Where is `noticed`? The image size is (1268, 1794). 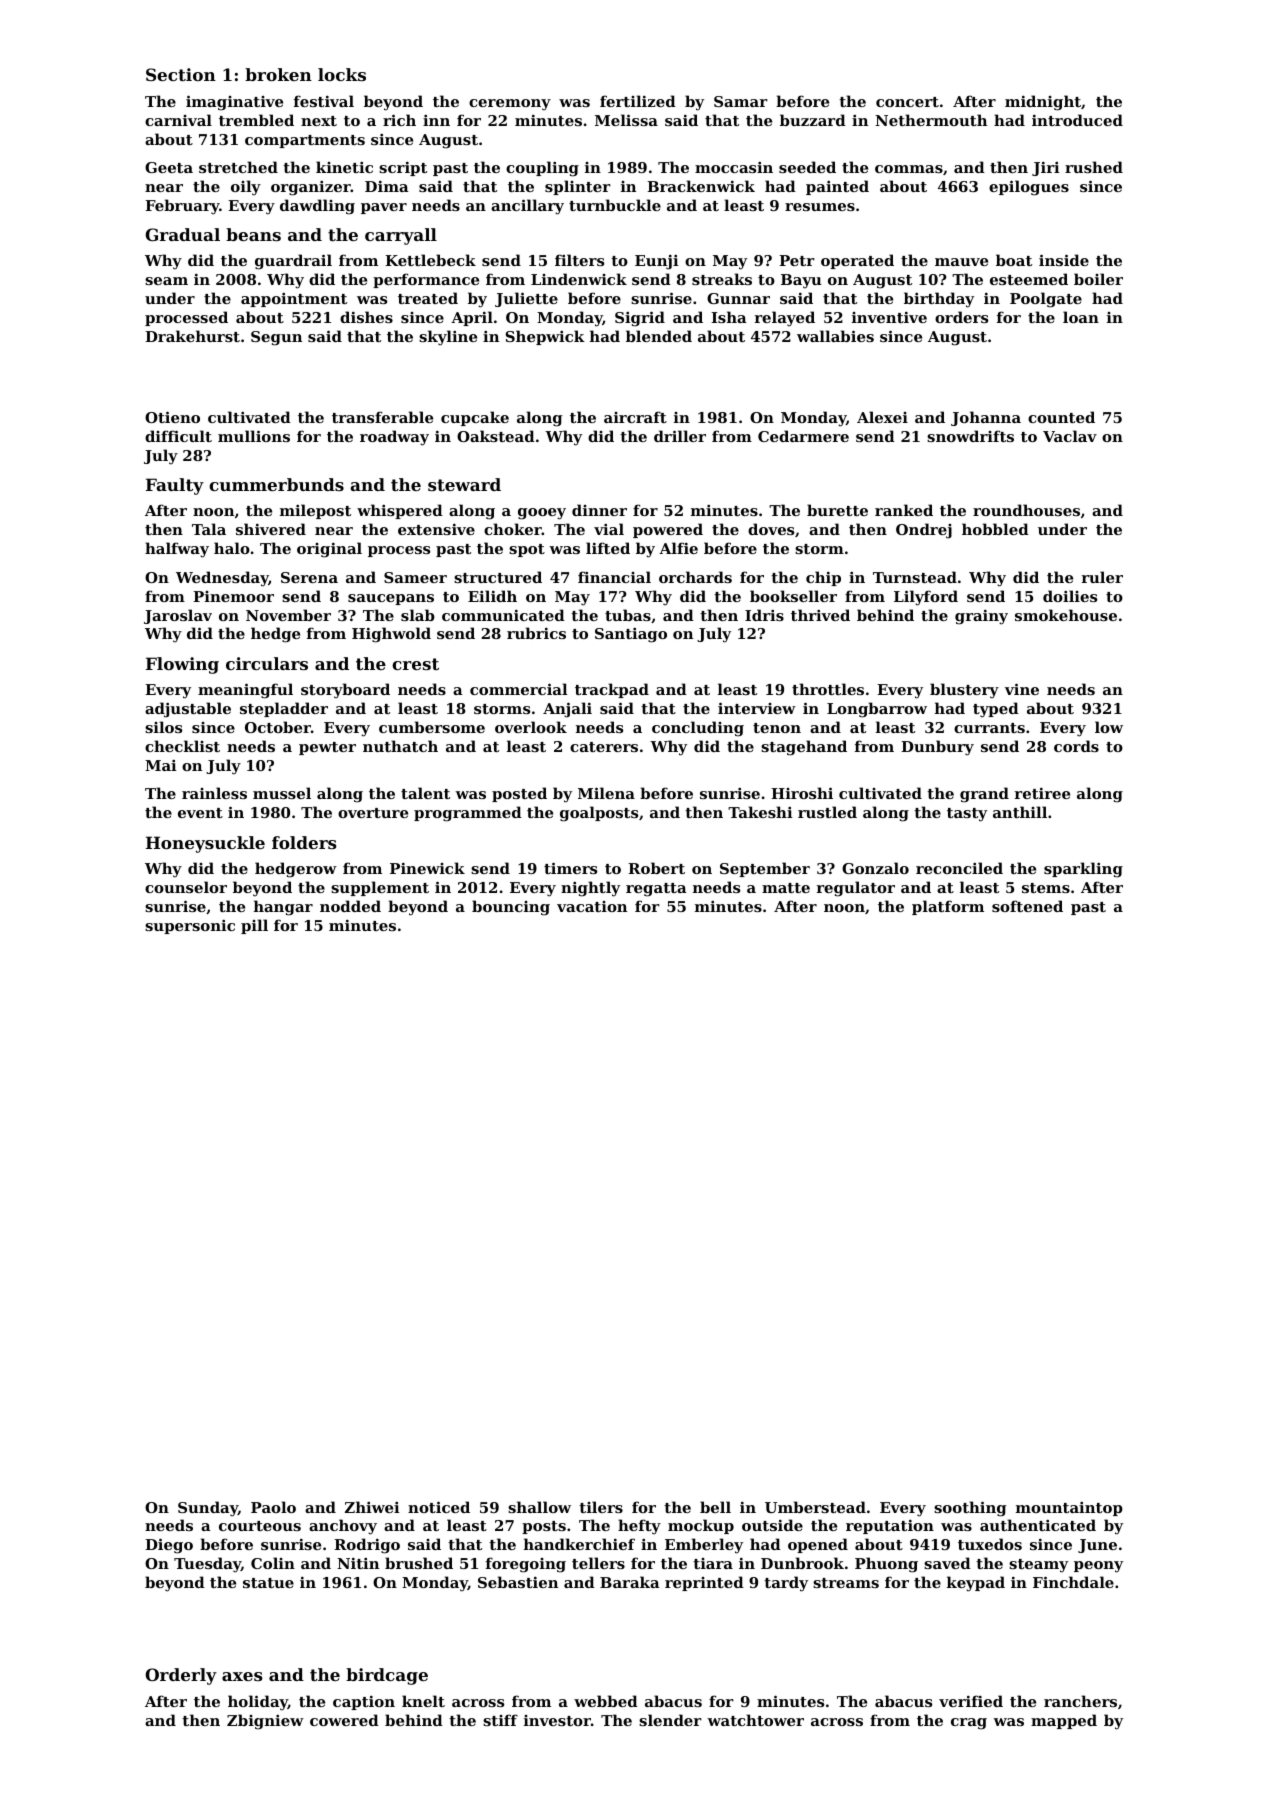
noticed is located at coordinates (439, 1507).
